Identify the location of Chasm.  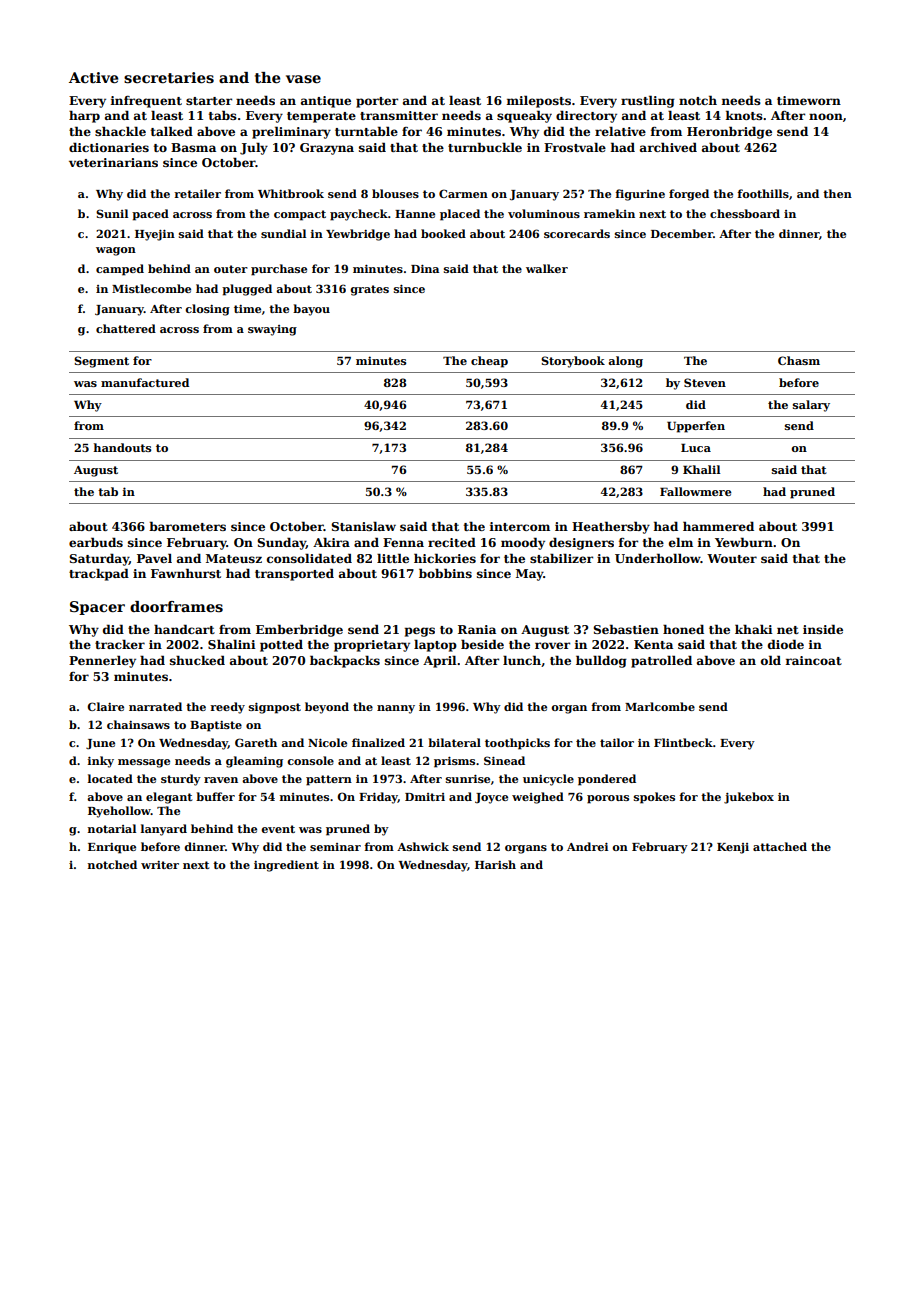
(799, 360).
